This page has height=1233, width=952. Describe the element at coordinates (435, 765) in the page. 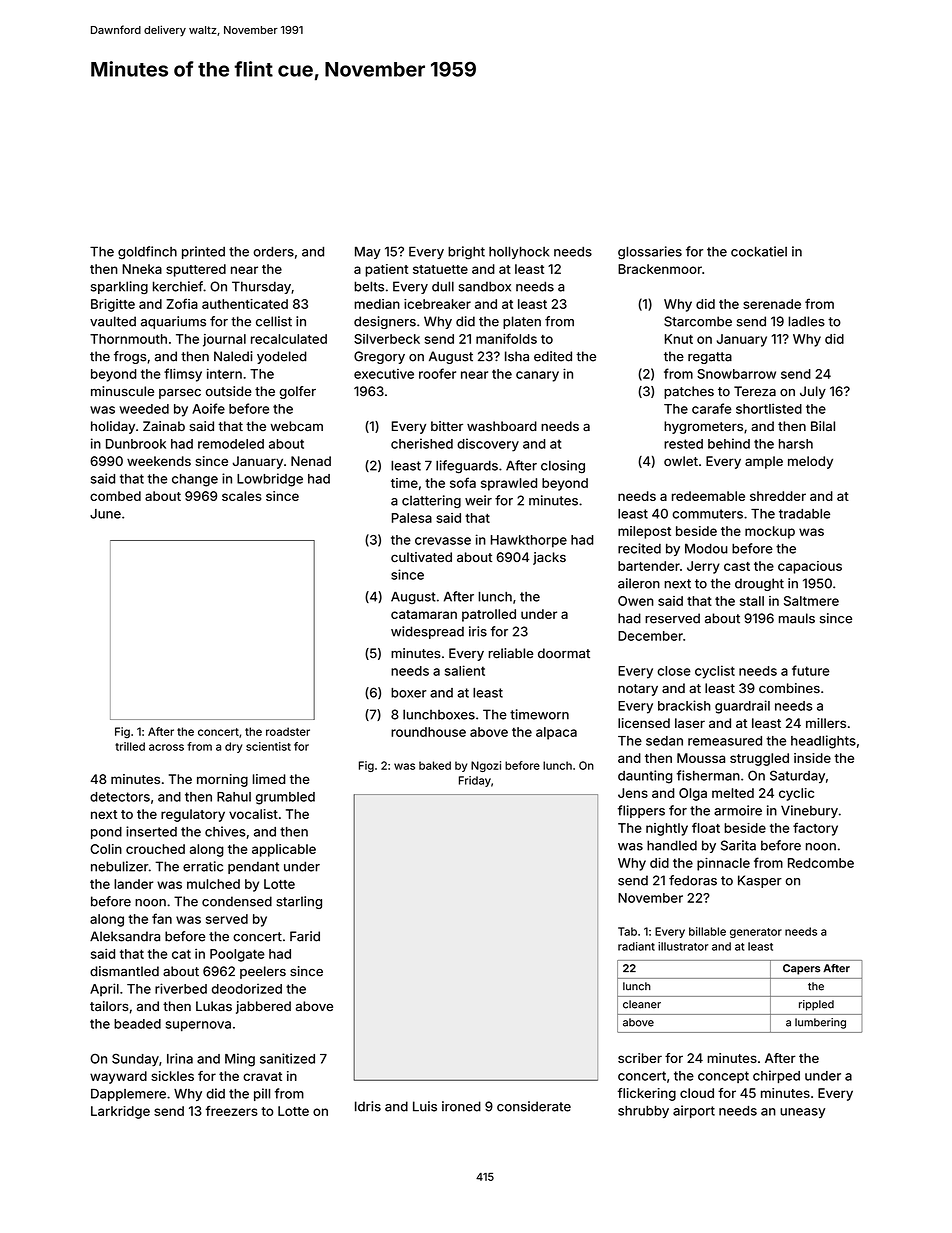

I see `baked` at that location.
